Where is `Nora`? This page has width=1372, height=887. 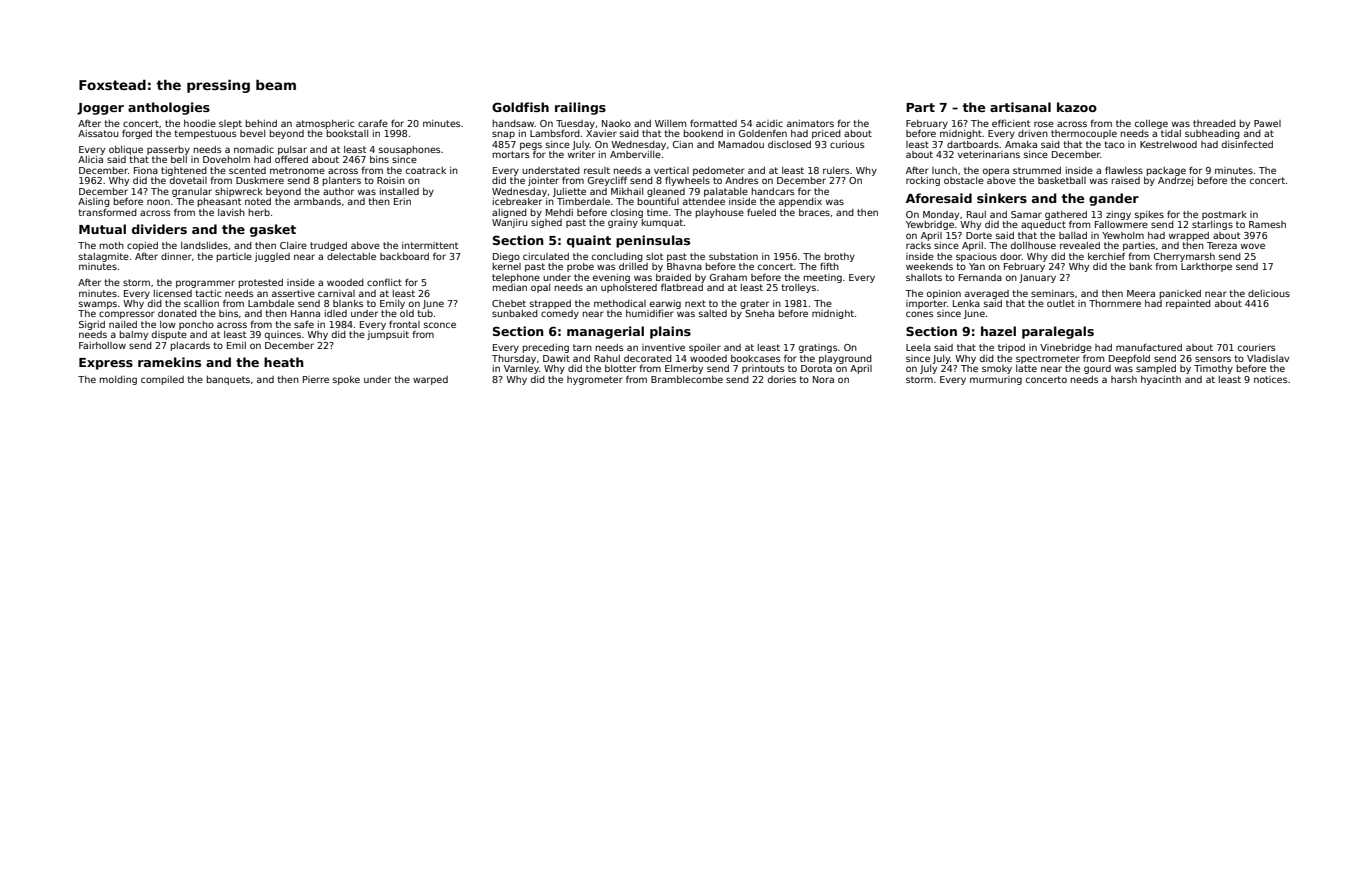 Nora is located at coordinates (823, 379).
